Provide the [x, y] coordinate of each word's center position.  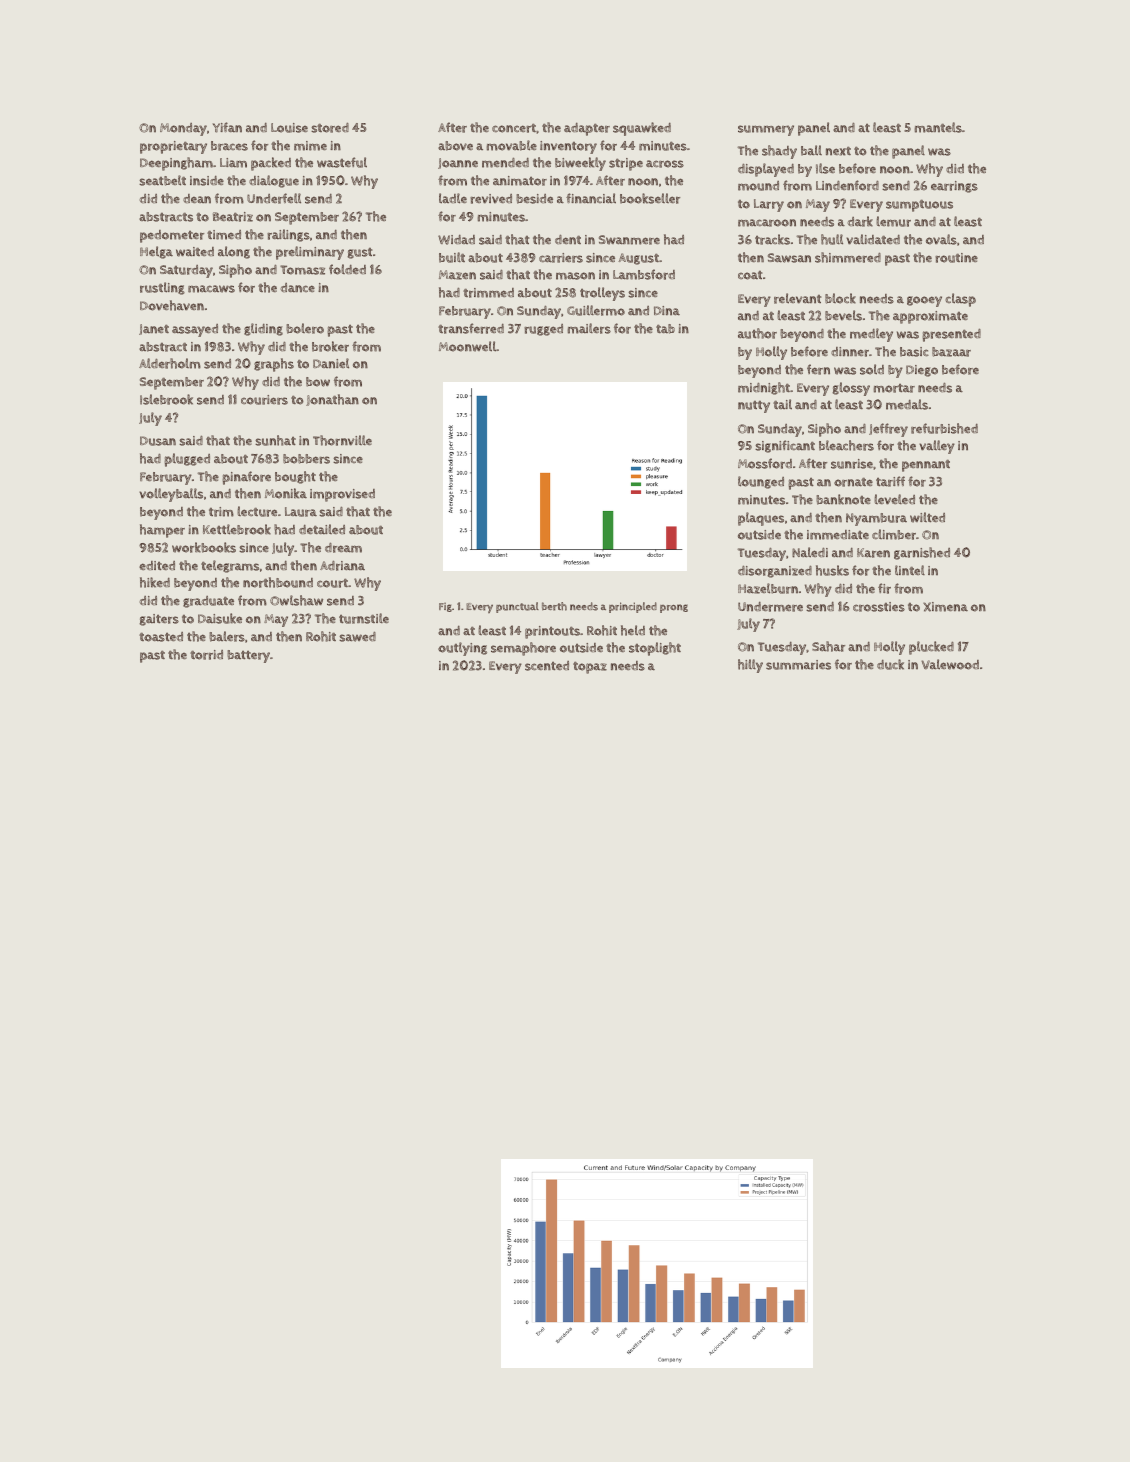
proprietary [173, 147]
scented [547, 666]
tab [665, 329]
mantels [938, 127]
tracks [772, 239]
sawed [357, 637]
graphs [274, 365]
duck [890, 664]
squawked [642, 129]
